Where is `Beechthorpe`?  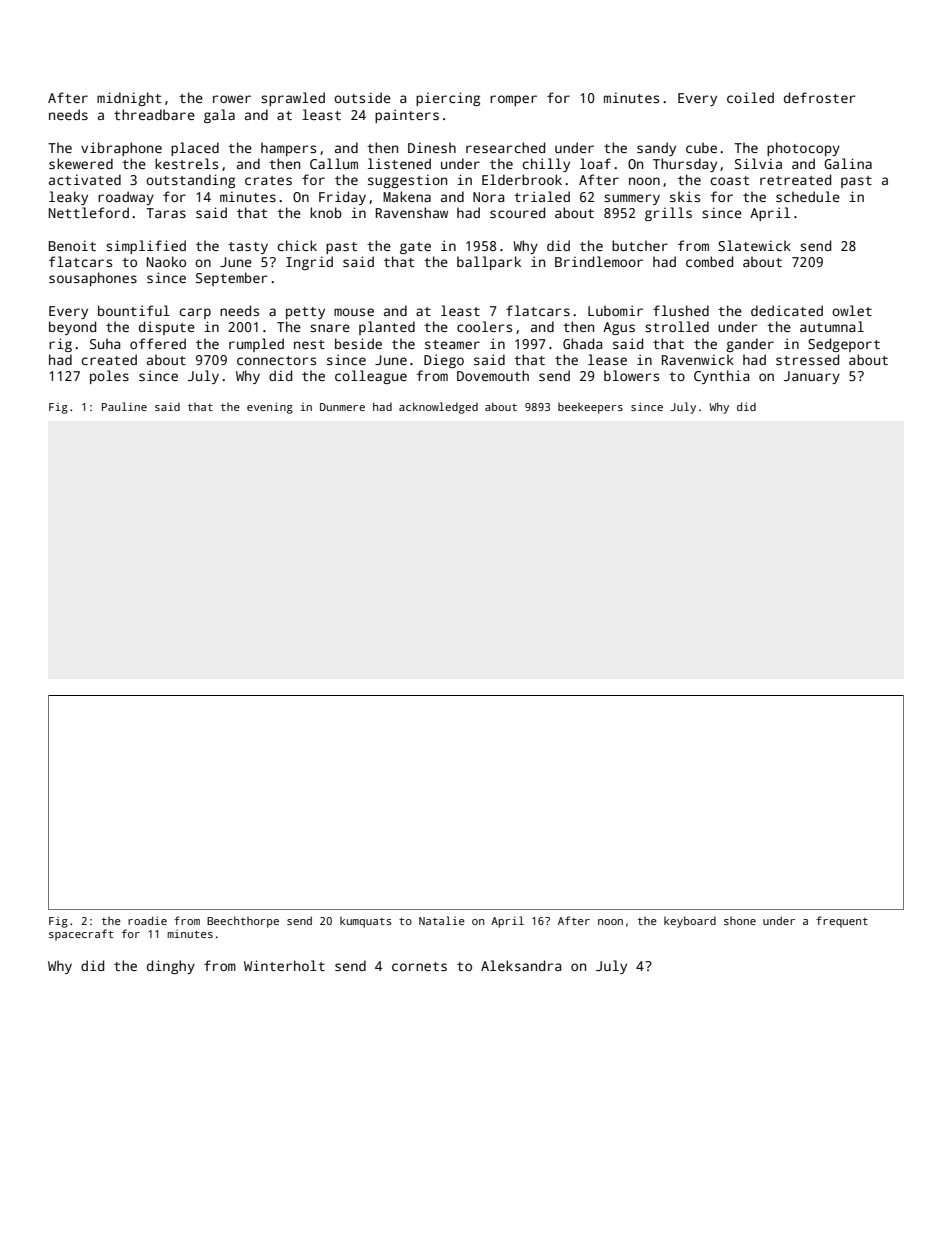
Beechthorpe is located at coordinates (243, 922).
